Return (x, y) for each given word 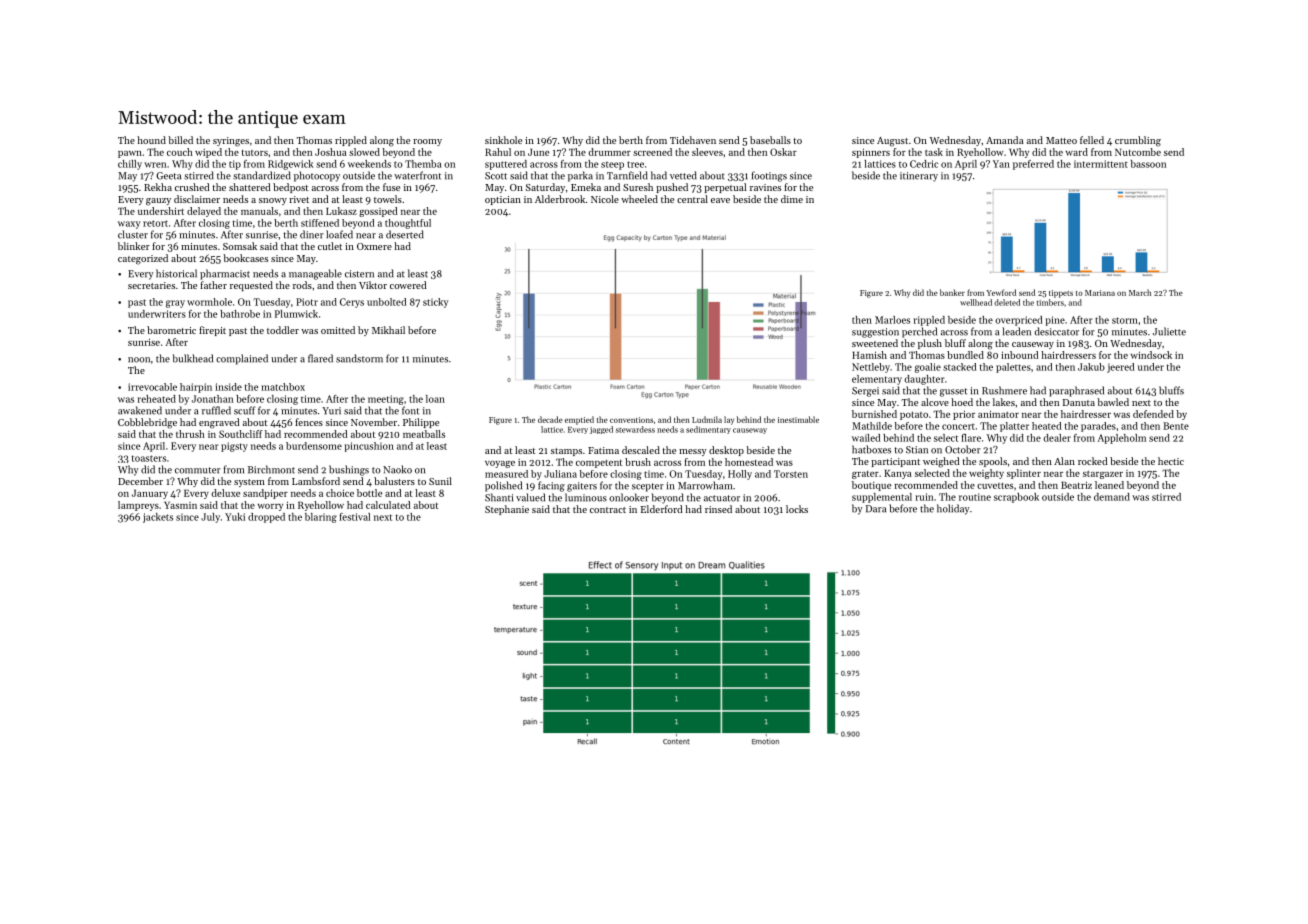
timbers (1050, 302)
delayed (204, 212)
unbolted (387, 302)
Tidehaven (693, 140)
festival (354, 517)
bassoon (1148, 164)
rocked (1093, 461)
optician (503, 200)
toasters (149, 458)
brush (638, 462)
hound (151, 140)
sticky (435, 303)
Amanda (1005, 140)
